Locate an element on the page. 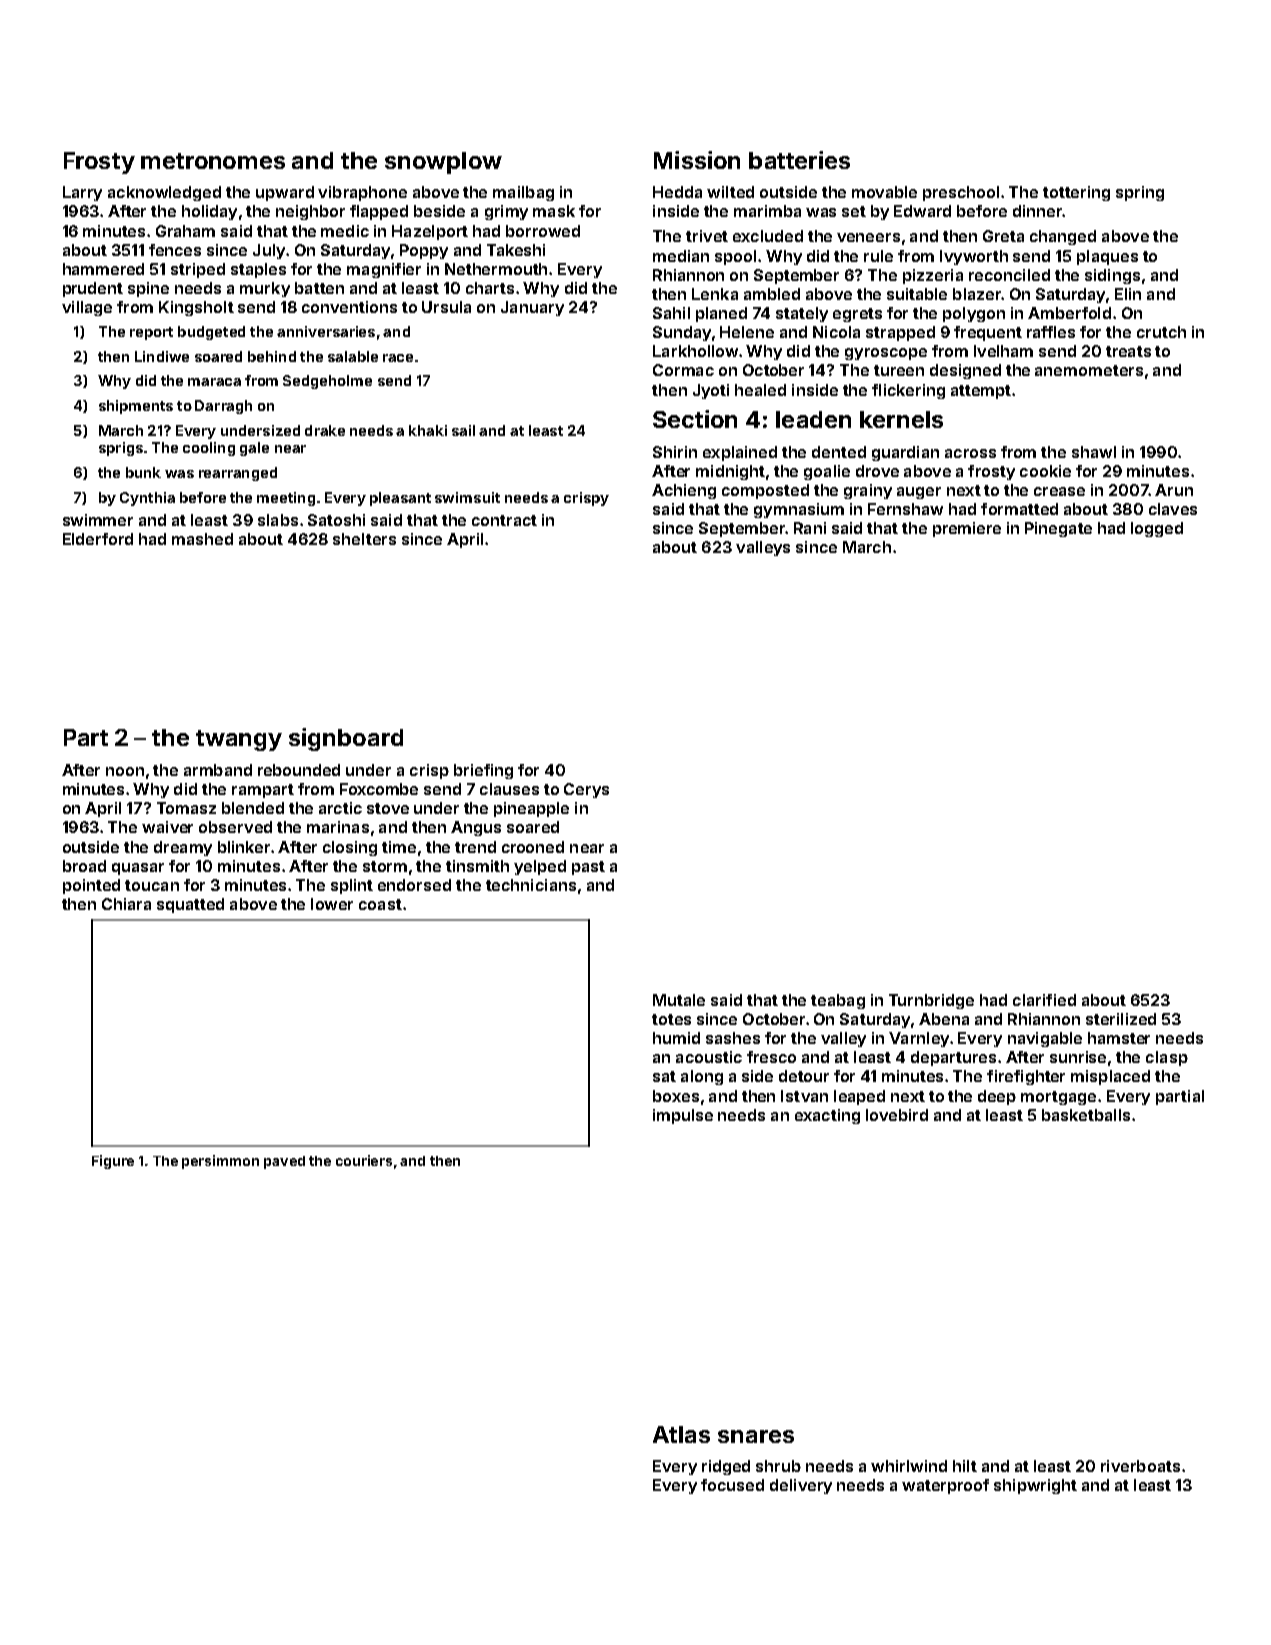 This image has height=1645, width=1271. village is located at coordinates (87, 308).
